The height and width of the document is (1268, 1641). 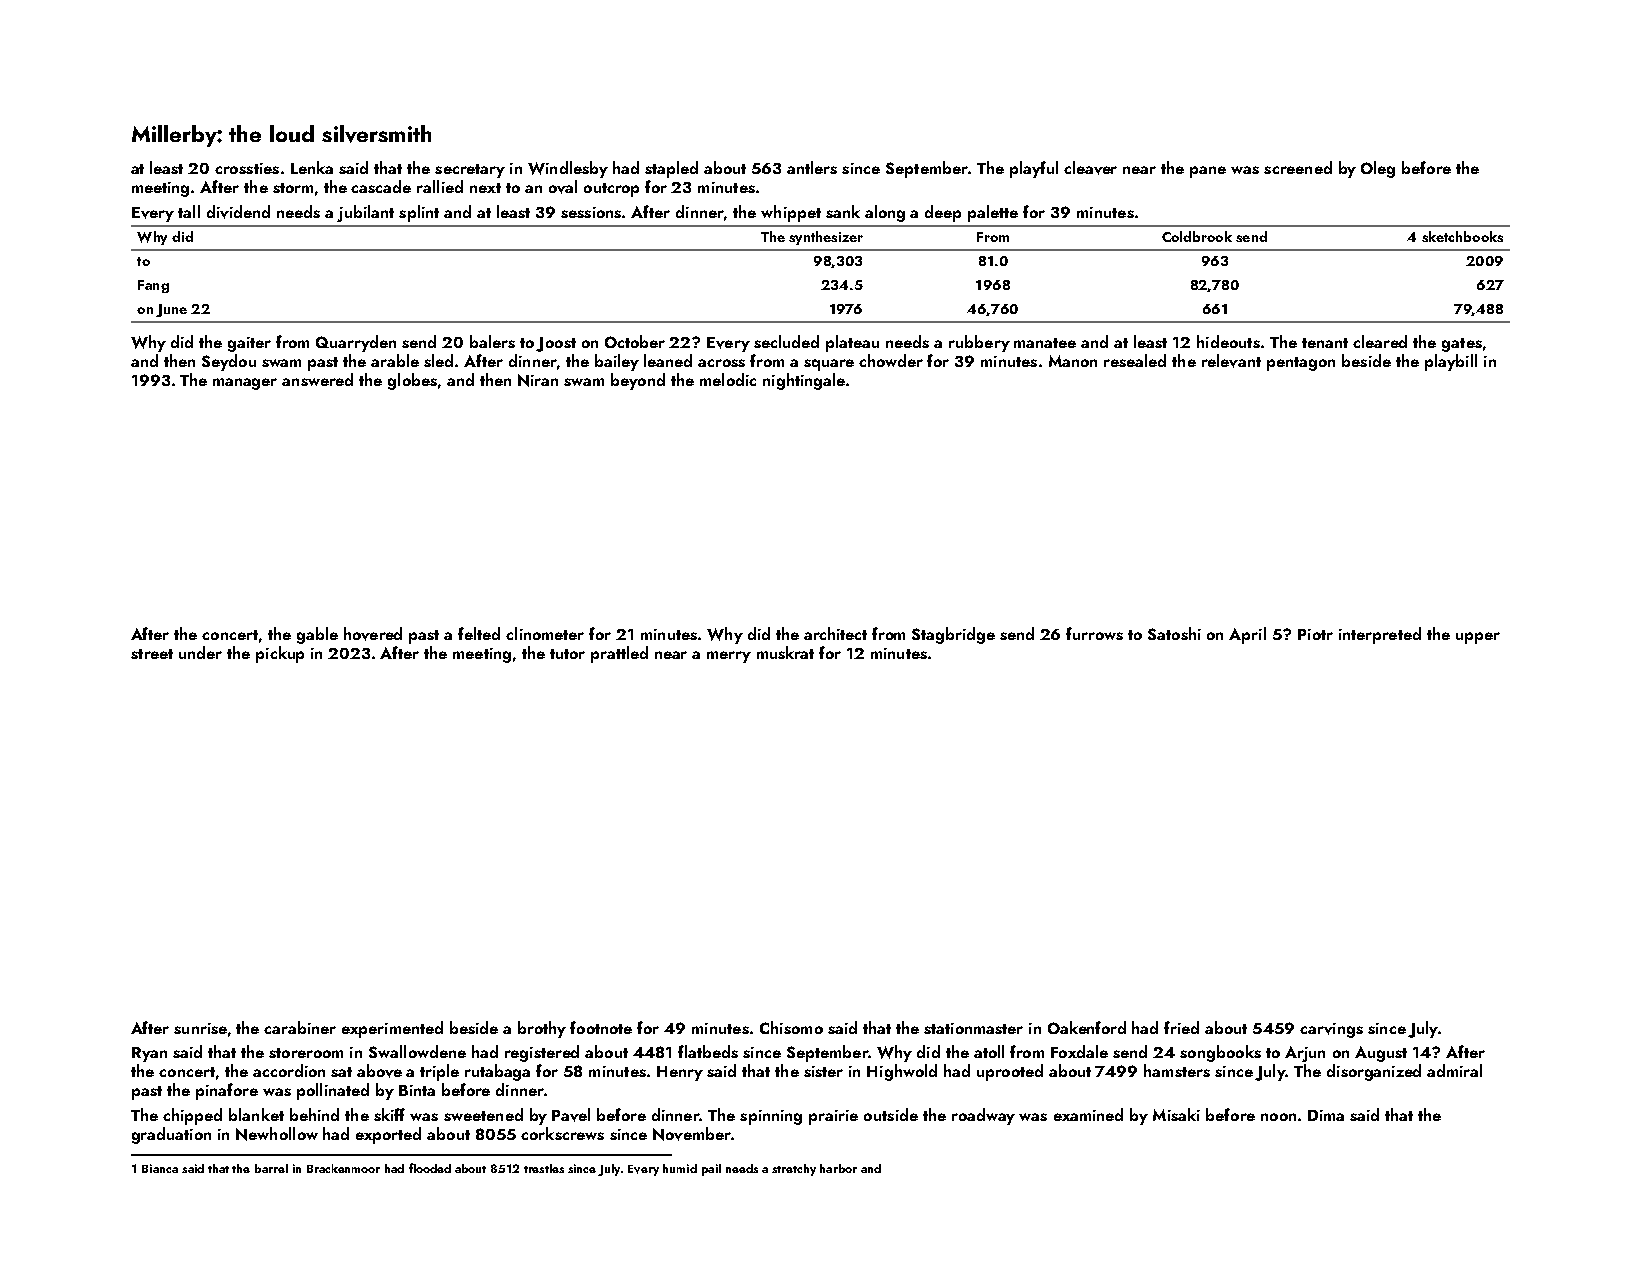 I want to click on carvings, so click(x=1331, y=1030).
